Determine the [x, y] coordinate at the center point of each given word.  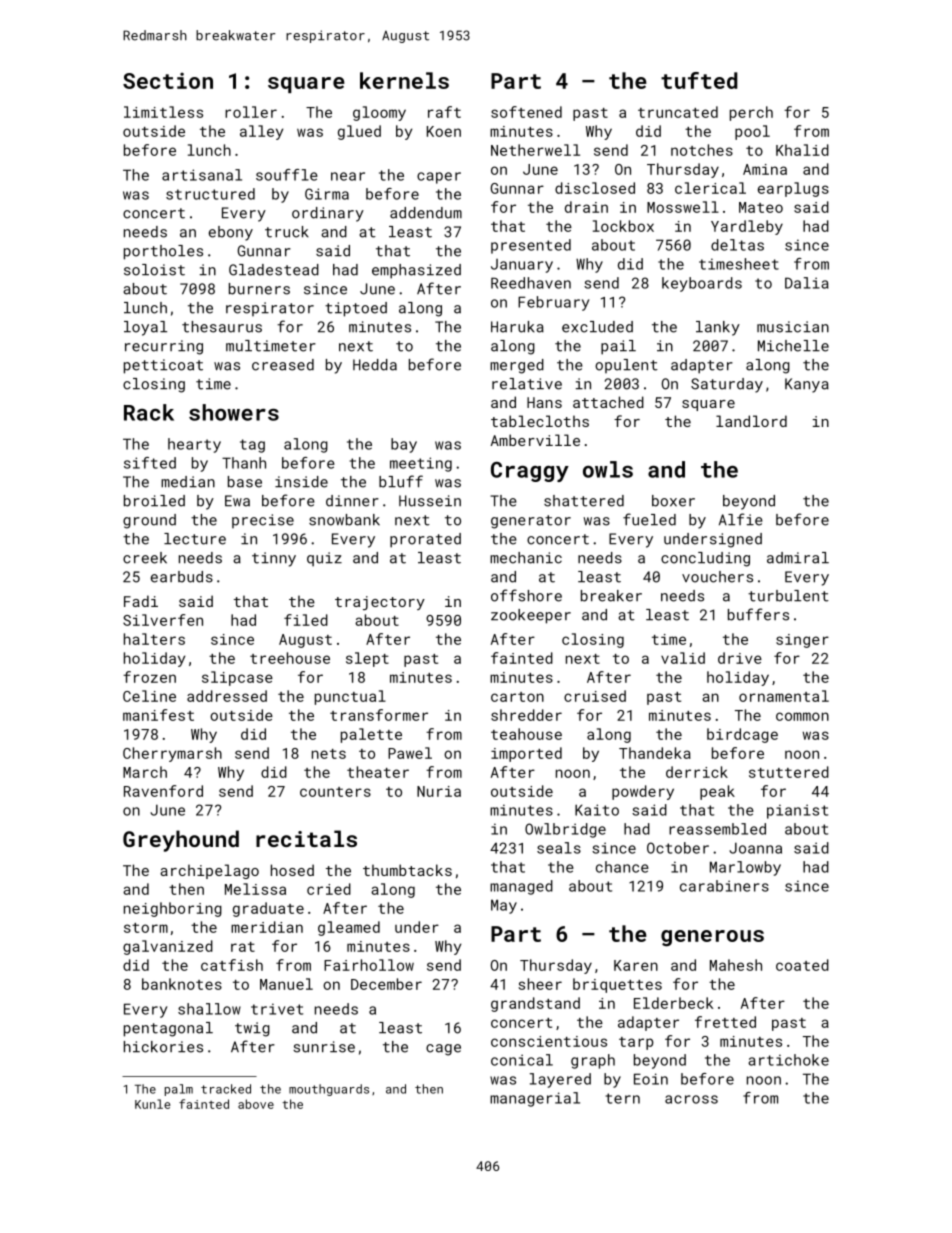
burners [259, 289]
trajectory [380, 603]
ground [149, 521]
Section [168, 81]
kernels [404, 80]
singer [802, 641]
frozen [149, 677]
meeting [421, 464]
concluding [705, 559]
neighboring [173, 909]
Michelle [793, 346]
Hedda [375, 365]
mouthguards [329, 1090]
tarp [636, 1043]
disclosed [595, 188]
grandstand [535, 1004]
